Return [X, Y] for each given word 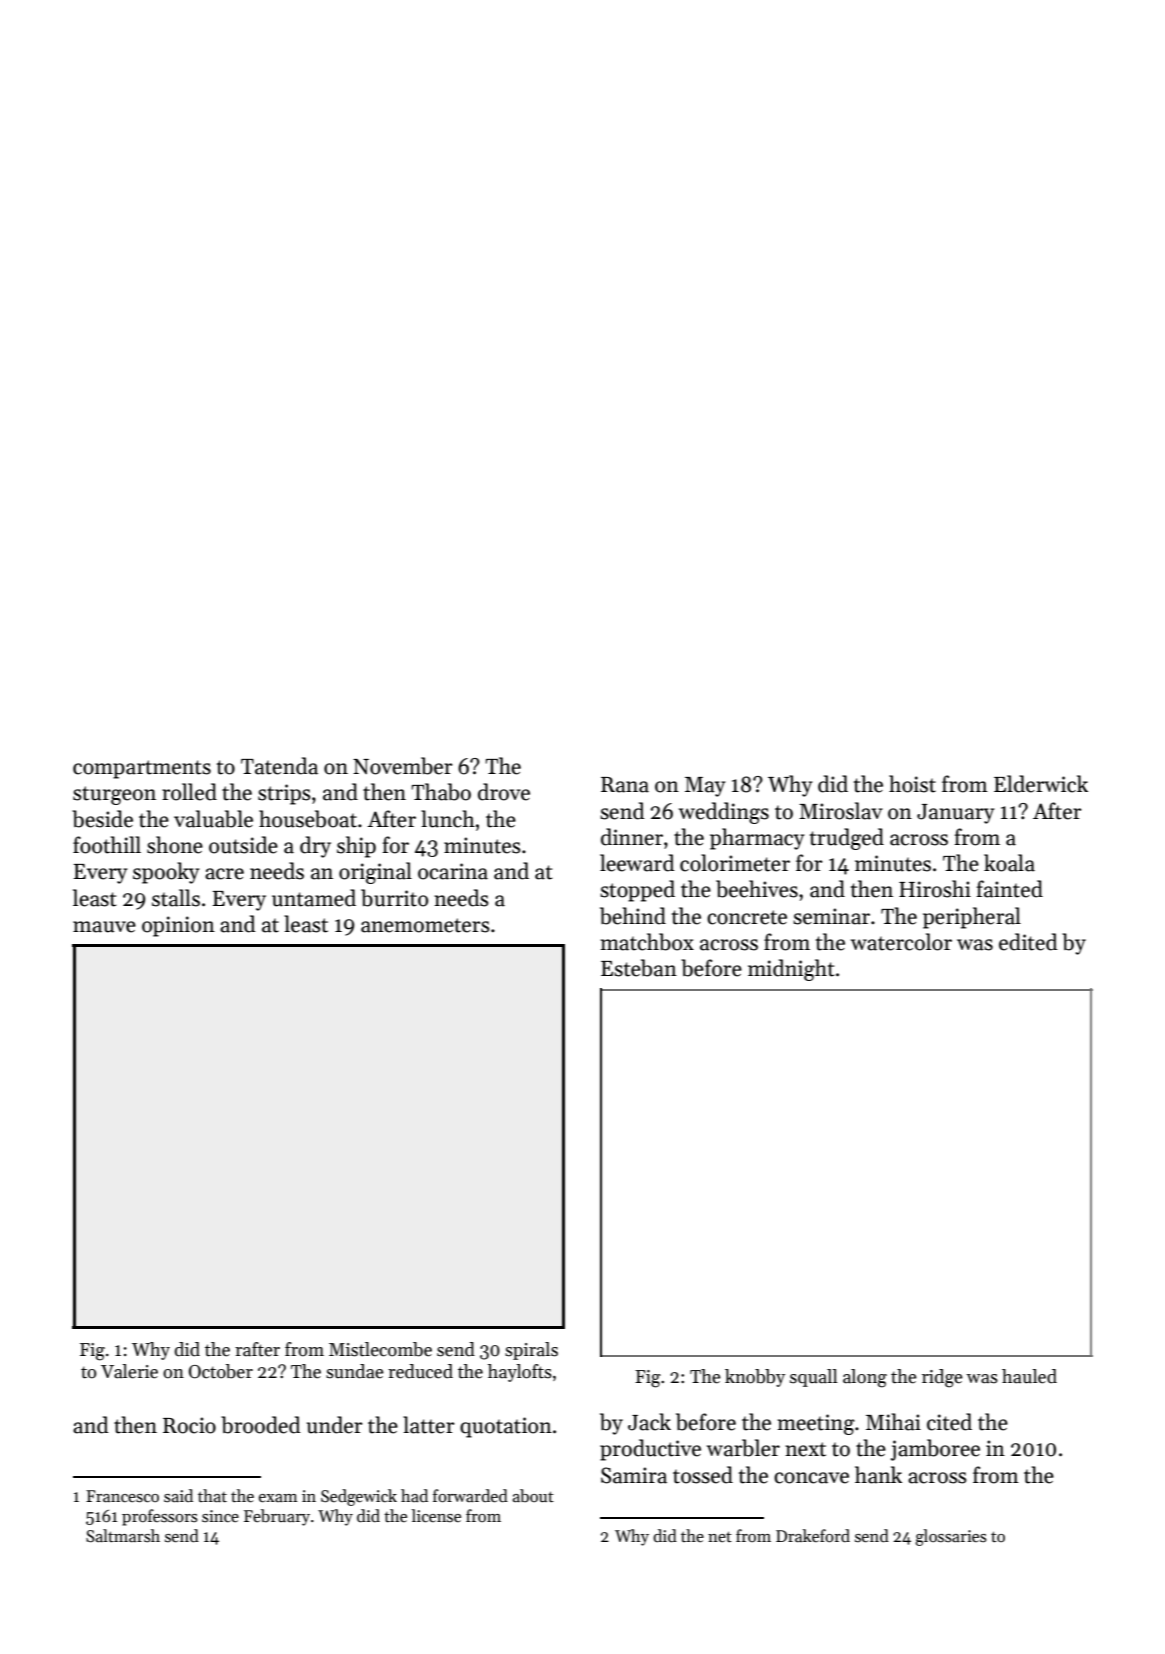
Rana [625, 785]
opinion [178, 926]
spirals [531, 1351]
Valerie [129, 1371]
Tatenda [279, 766]
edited [1028, 942]
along [865, 1378]
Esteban [639, 968]
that [212, 1496]
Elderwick [1041, 784]
